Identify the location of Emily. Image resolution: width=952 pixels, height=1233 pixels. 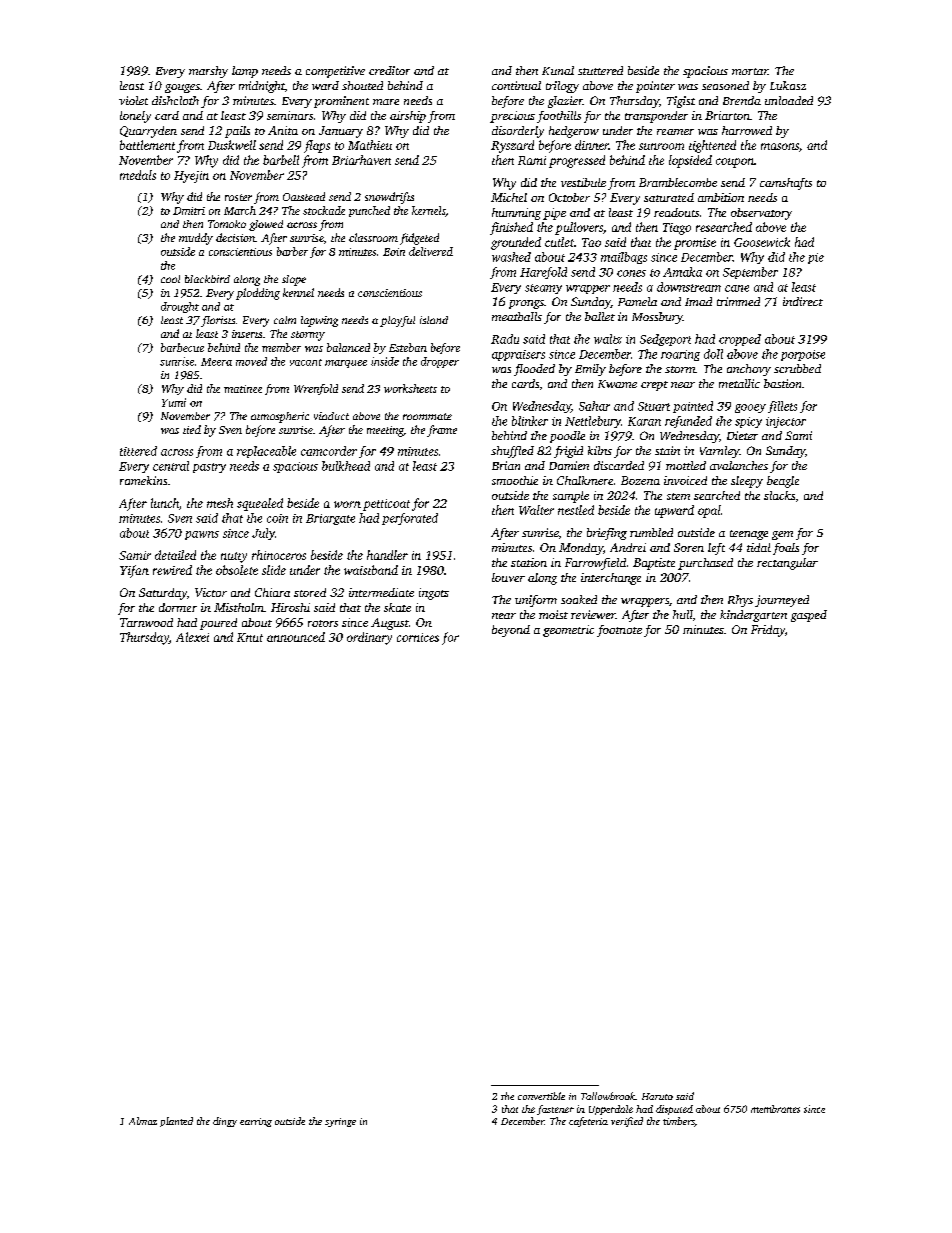
(590, 370).
